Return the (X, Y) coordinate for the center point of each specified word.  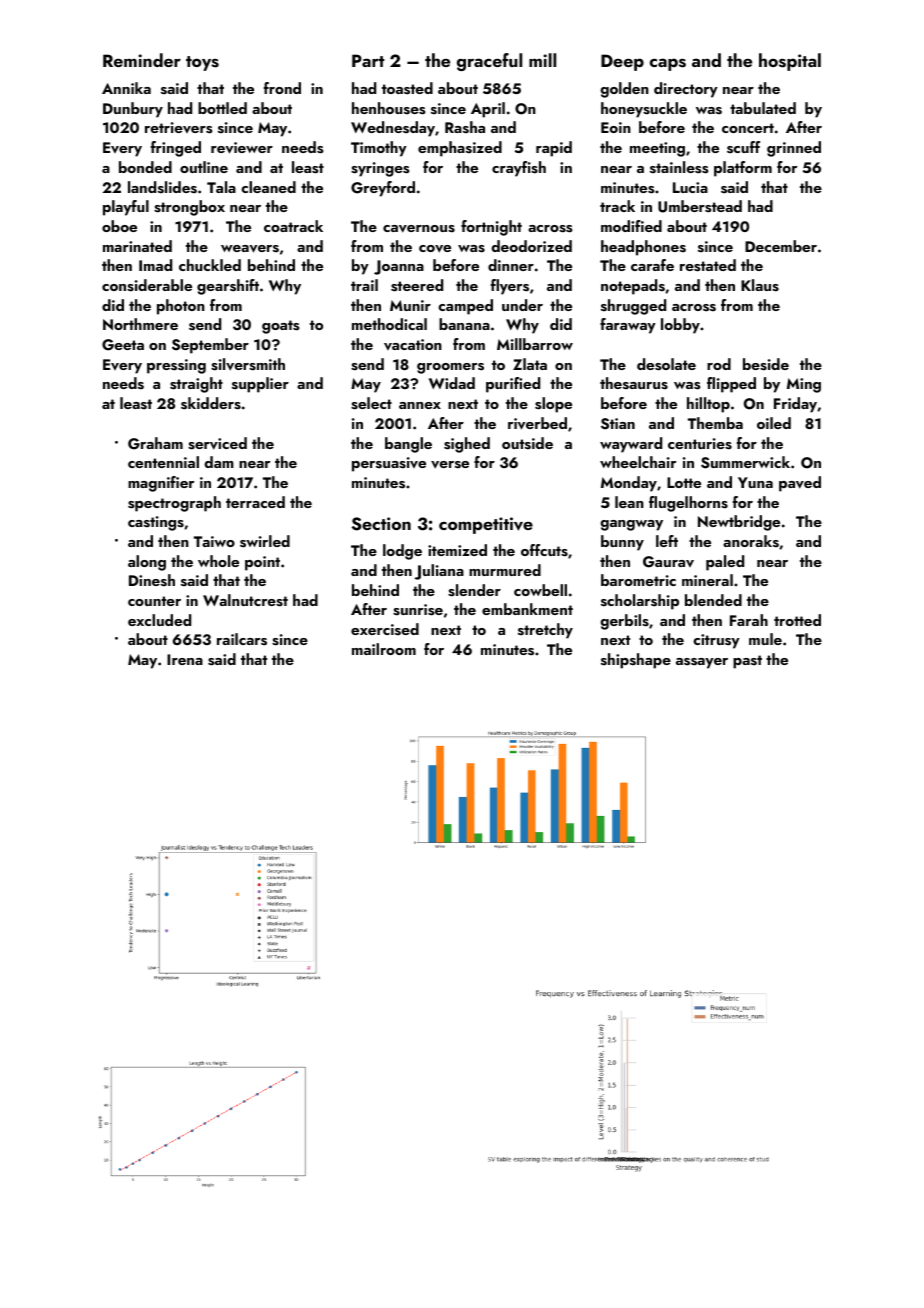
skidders (211, 403)
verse (450, 465)
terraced (255, 502)
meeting (657, 149)
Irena (185, 659)
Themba (715, 423)
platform (743, 169)
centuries (700, 444)
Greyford (383, 189)
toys (202, 63)
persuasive (389, 464)
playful (126, 208)
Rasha (465, 127)
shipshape (636, 661)
